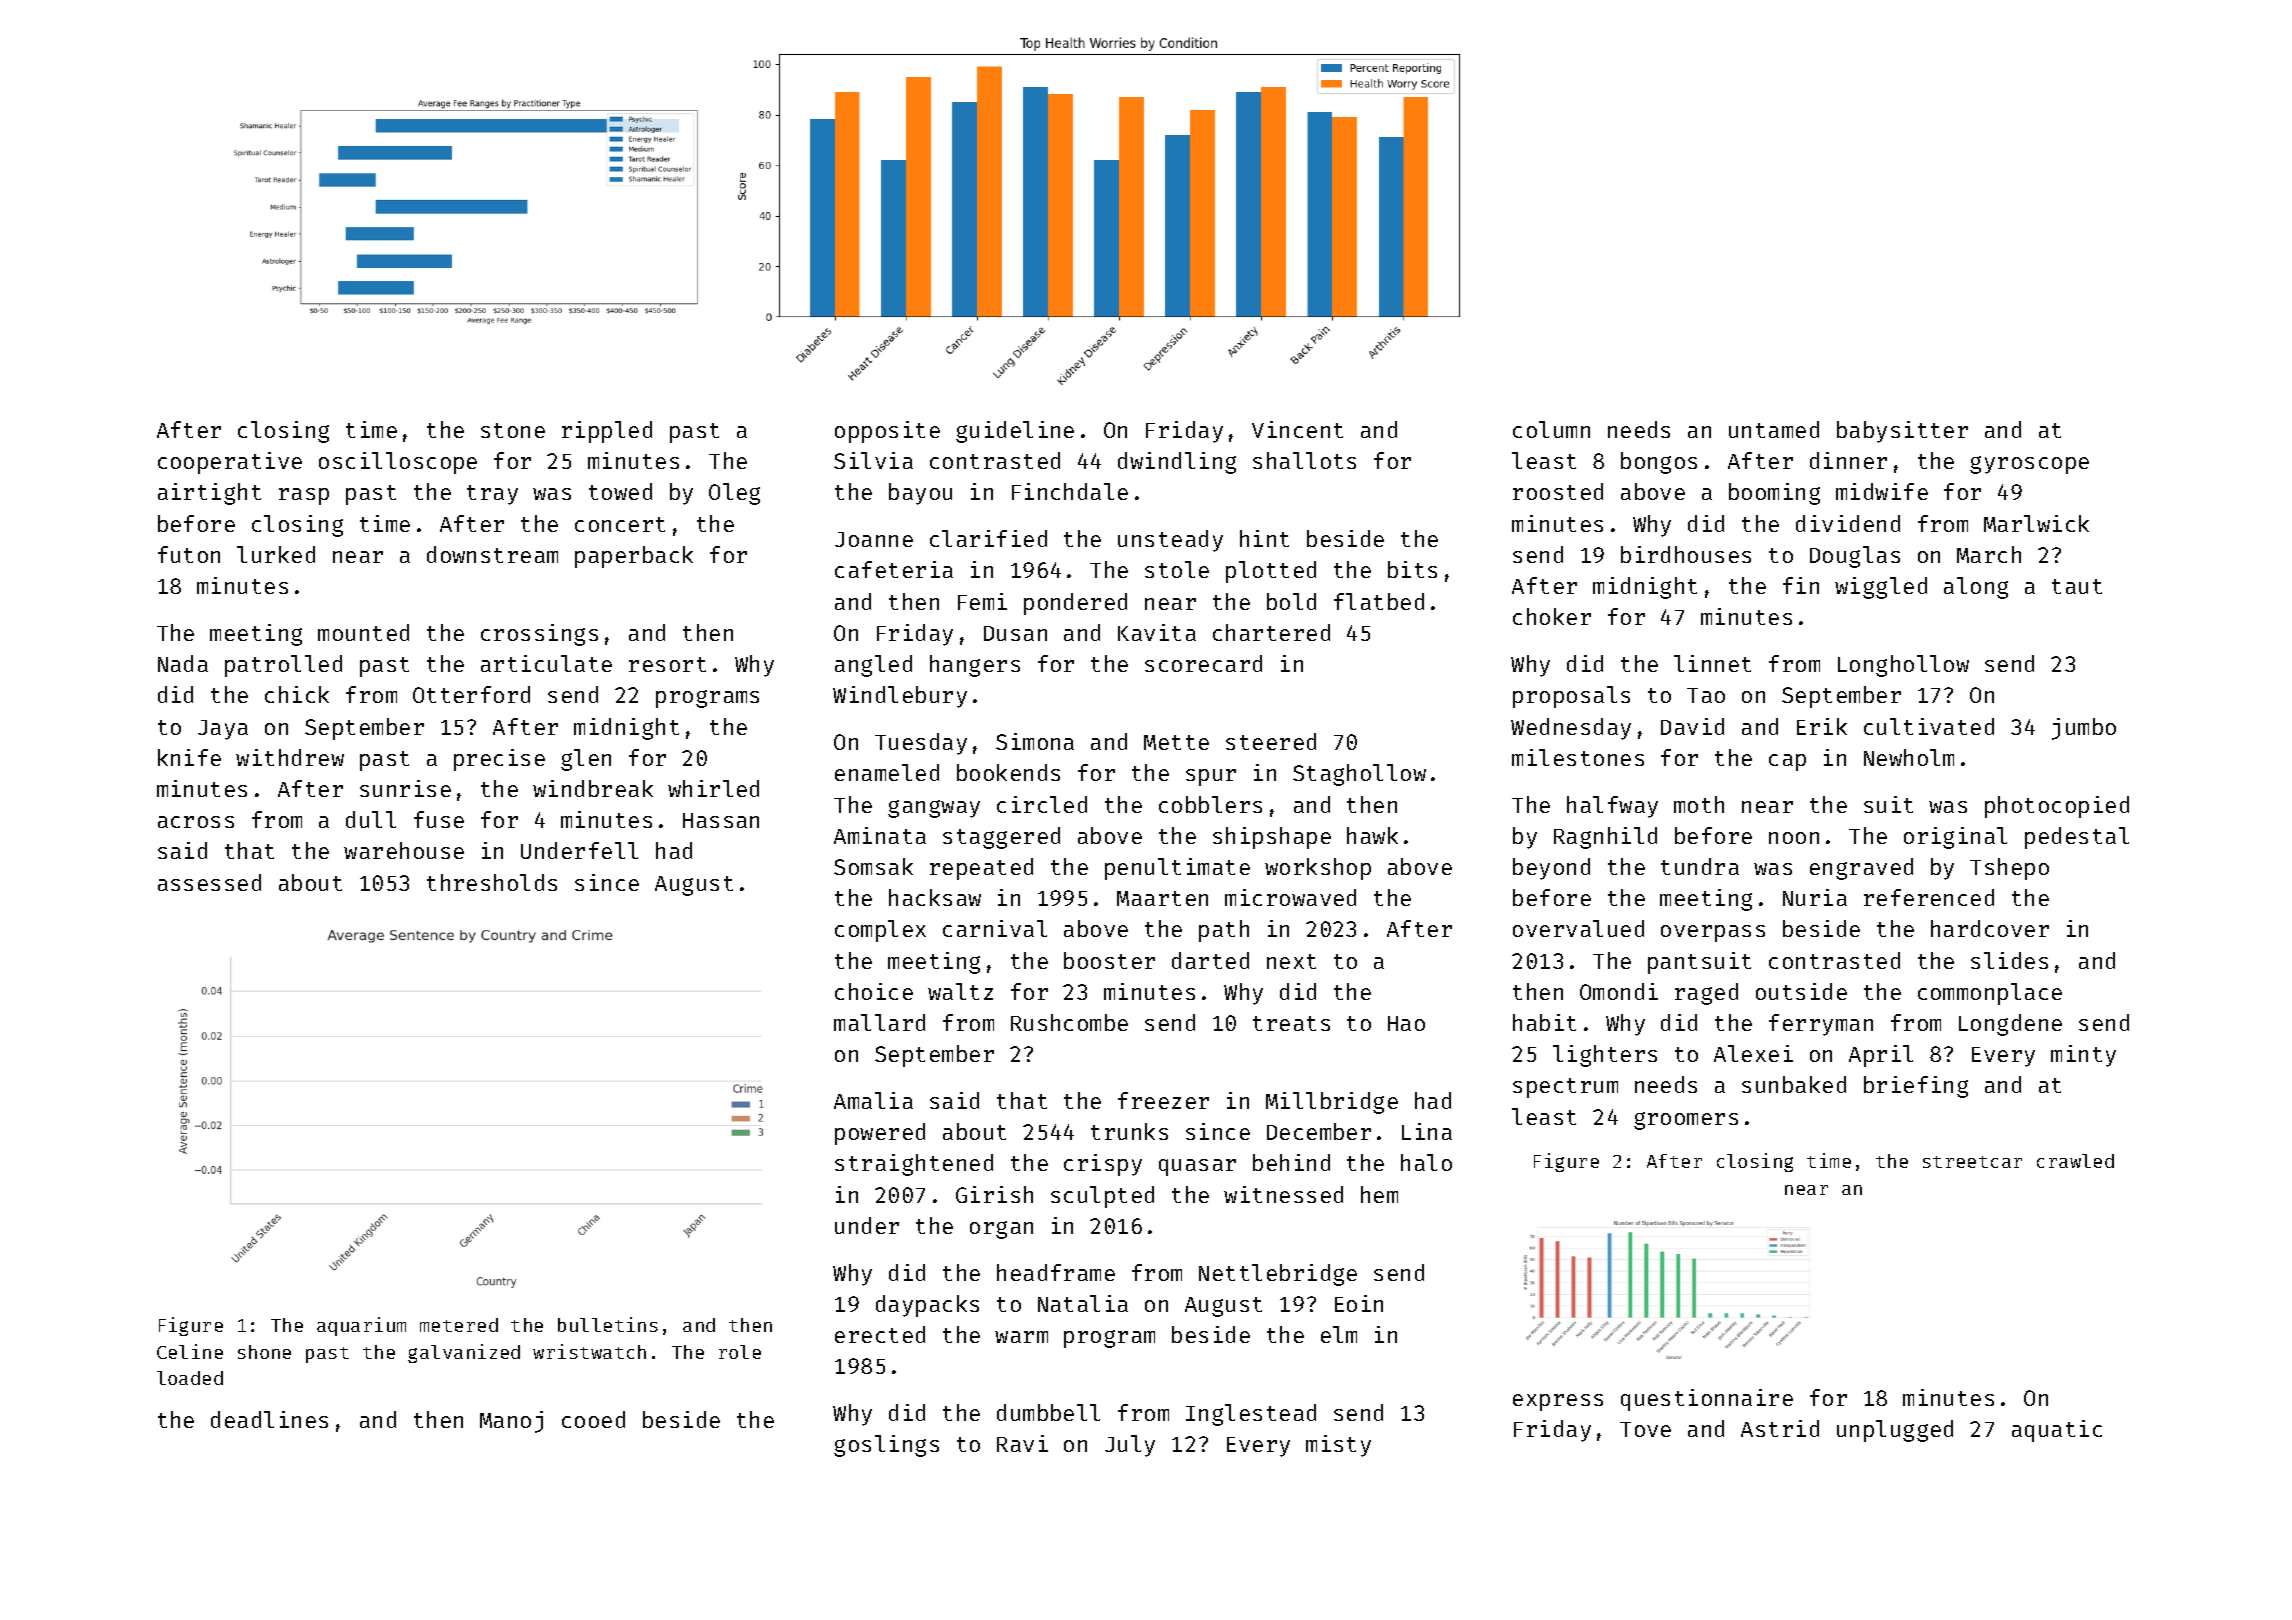 The image size is (2292, 1620). Describe the element at coordinates (607, 432) in the screenshot. I see `rippled` at that location.
